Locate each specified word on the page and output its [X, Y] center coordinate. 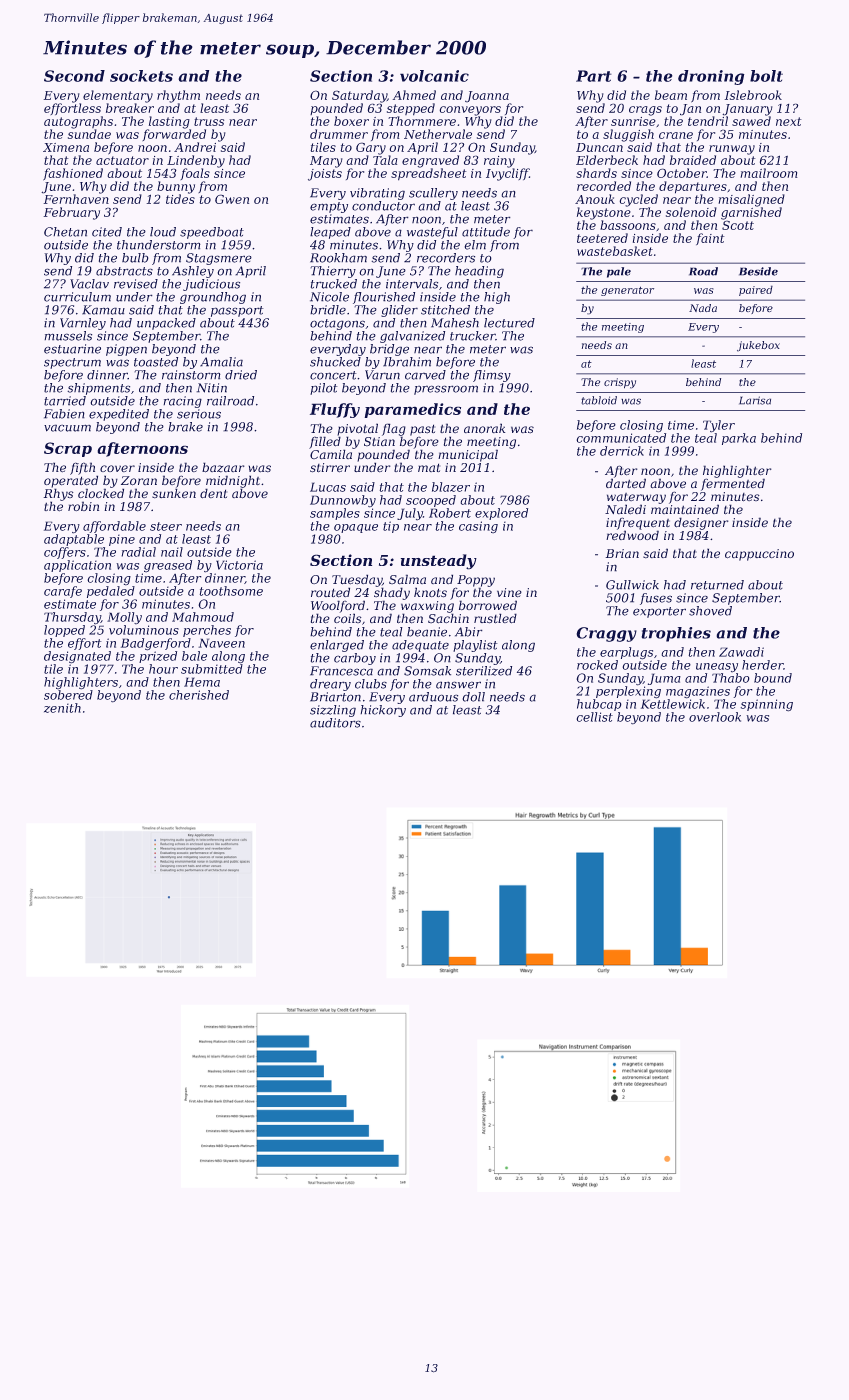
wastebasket [615, 251]
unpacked [166, 324]
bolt [766, 76]
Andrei [195, 147]
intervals [412, 284]
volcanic [434, 76]
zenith [62, 708]
